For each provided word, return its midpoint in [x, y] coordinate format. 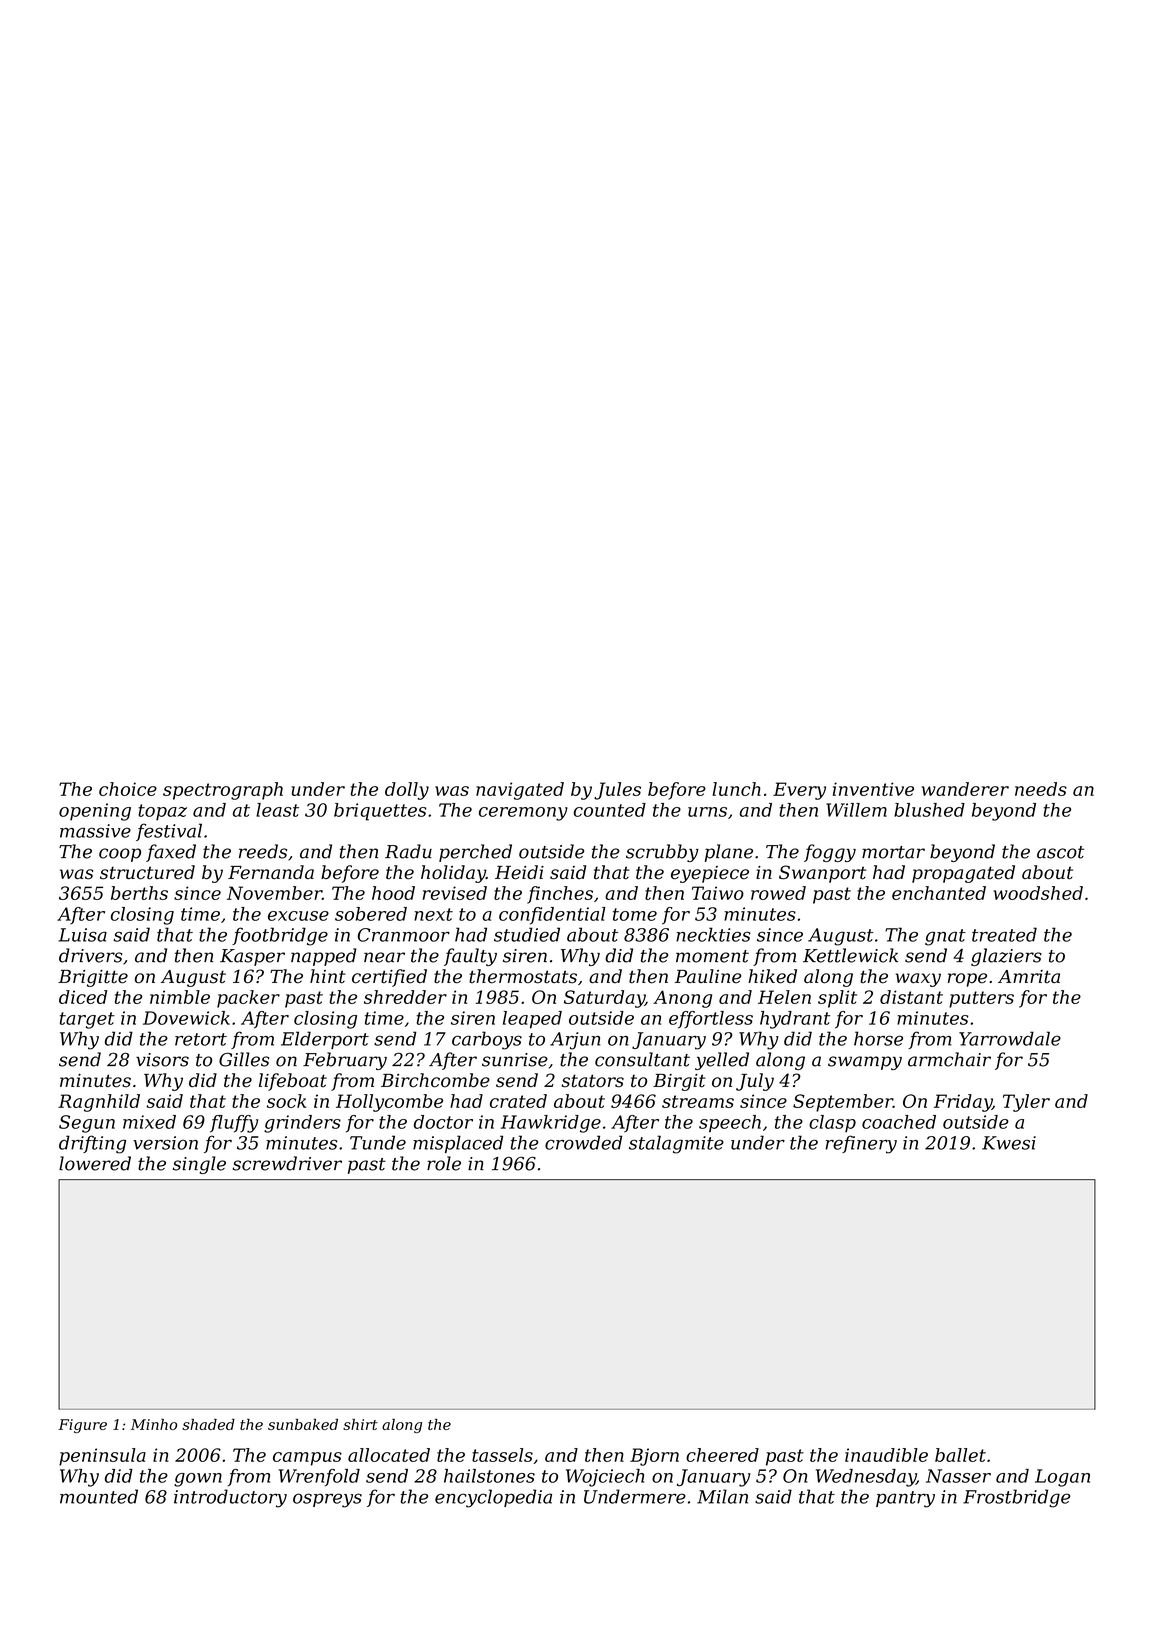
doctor [443, 1122]
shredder [405, 997]
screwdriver [287, 1163]
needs [1041, 789]
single [199, 1165]
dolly [407, 791]
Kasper [252, 957]
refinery [861, 1144]
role [444, 1163]
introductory [230, 1498]
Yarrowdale [1010, 1038]
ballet [960, 1455]
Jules [617, 791]
